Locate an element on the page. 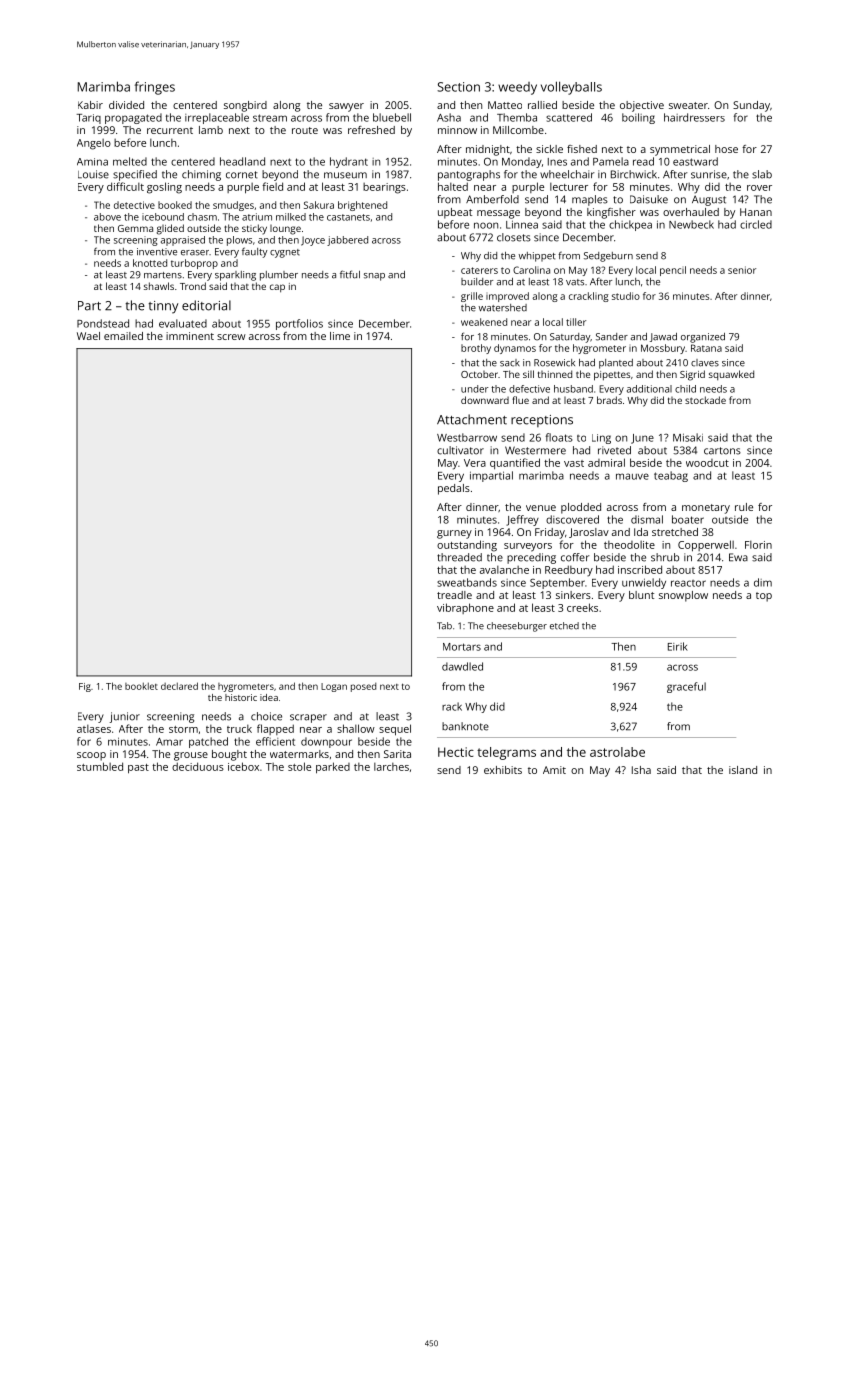 The width and height of the page is (849, 1400). woodcut is located at coordinates (707, 463).
